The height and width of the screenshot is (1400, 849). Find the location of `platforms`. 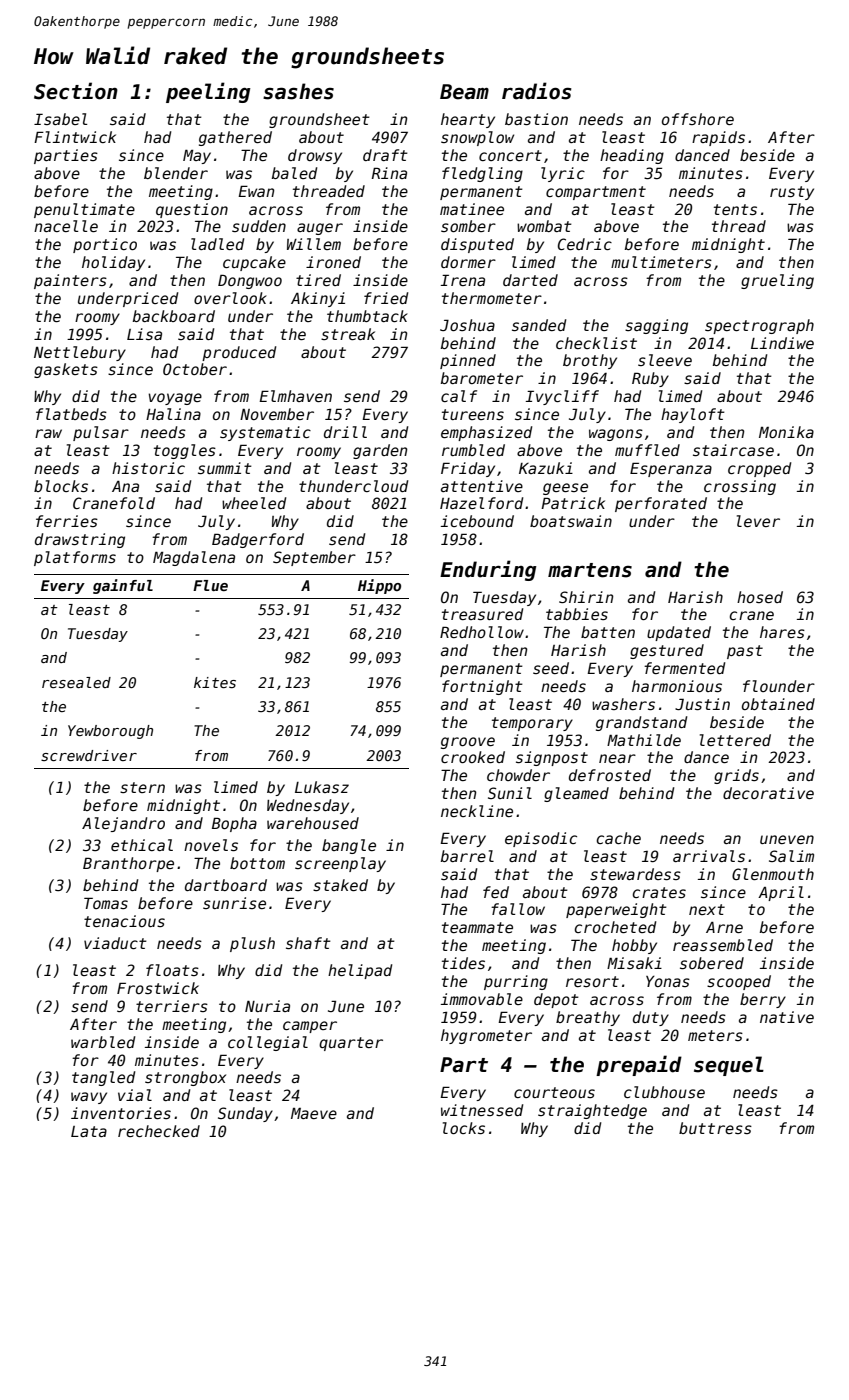

platforms is located at coordinates (75, 558).
